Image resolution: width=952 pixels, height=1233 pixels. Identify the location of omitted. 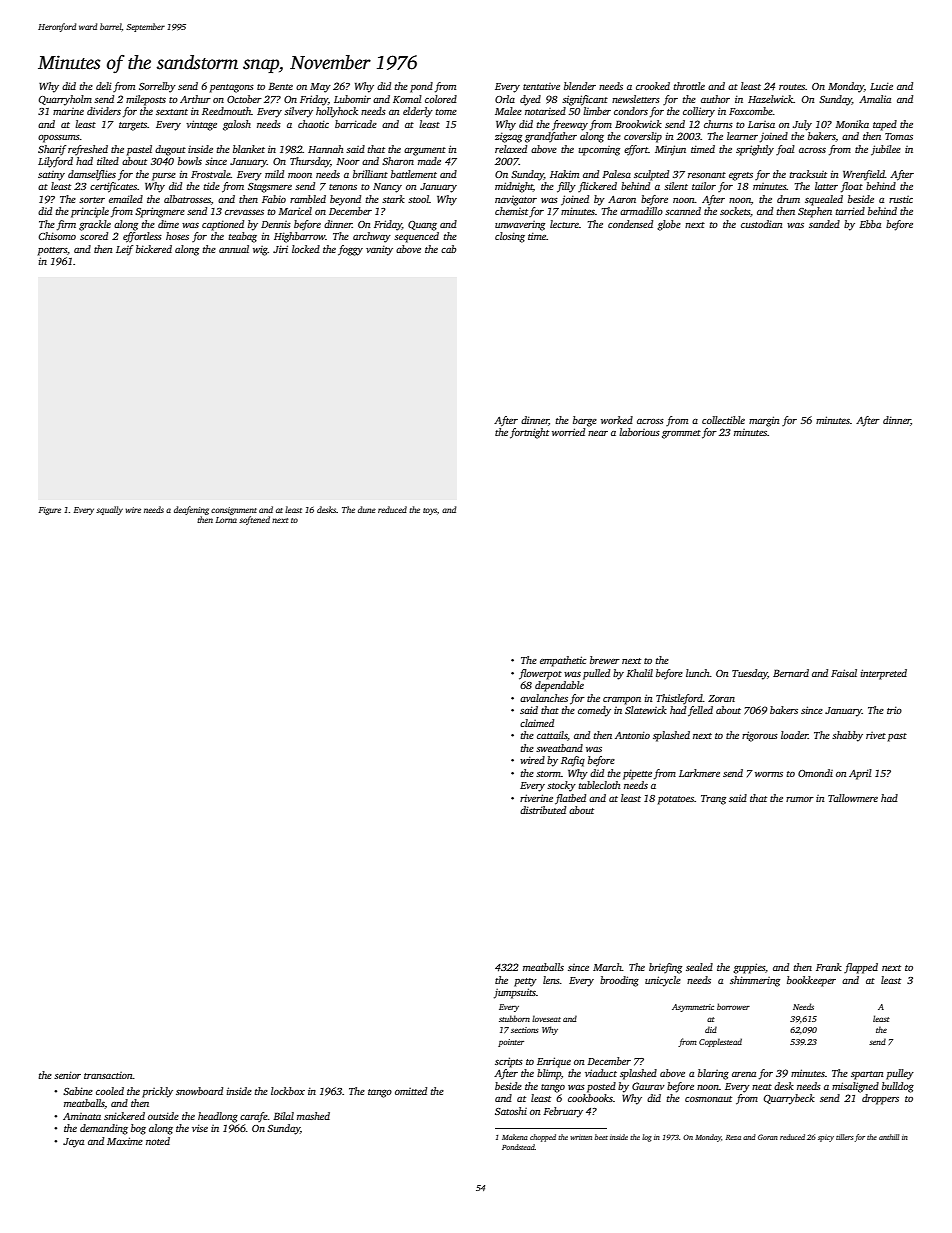
(411, 1091).
